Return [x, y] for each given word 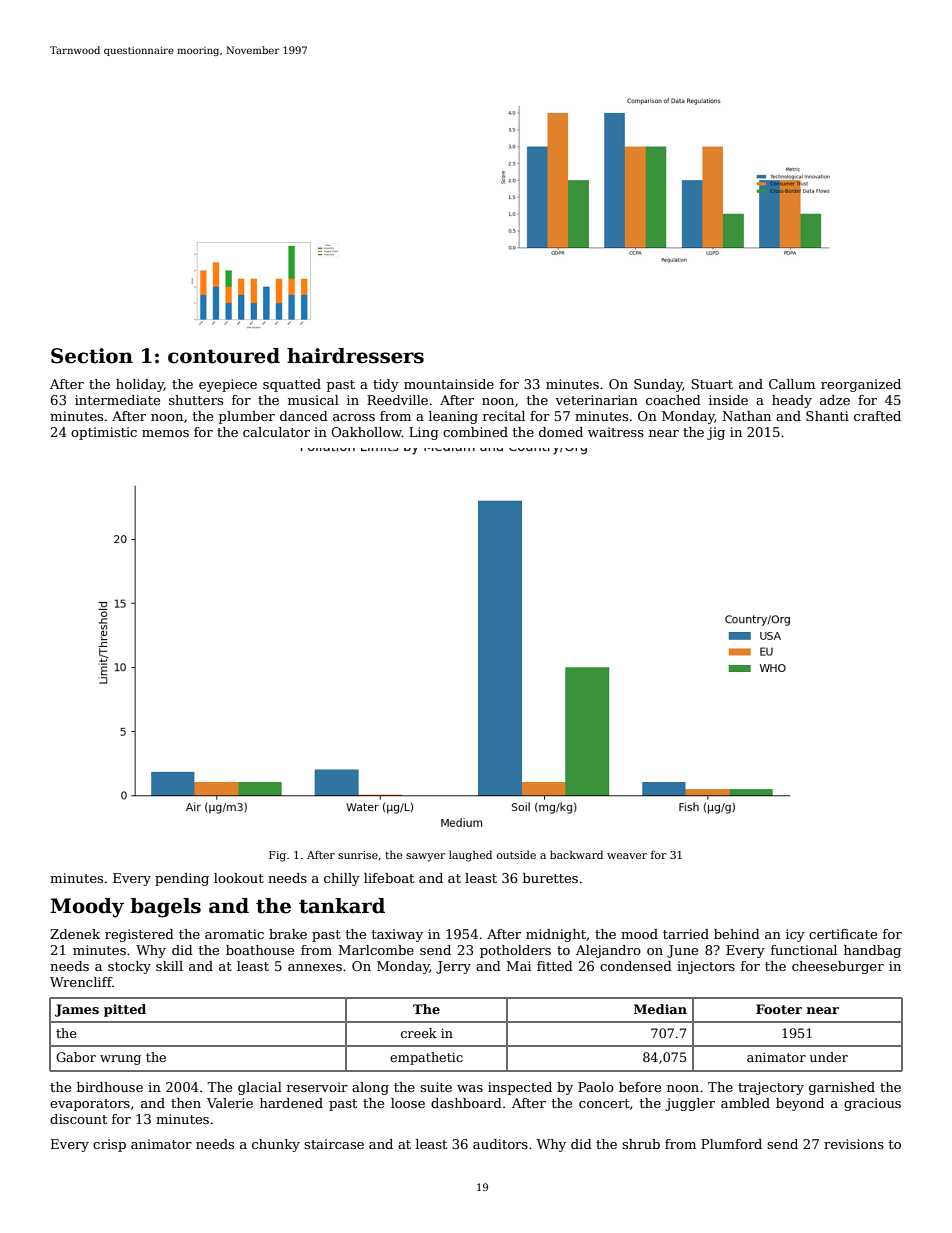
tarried [686, 934]
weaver [627, 856]
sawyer [425, 857]
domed [561, 432]
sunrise [358, 855]
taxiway [397, 935]
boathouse [260, 950]
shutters [196, 400]
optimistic [104, 433]
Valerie [230, 1103]
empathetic [426, 1058]
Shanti [827, 416]
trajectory [771, 1088]
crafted [877, 416]
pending [182, 879]
